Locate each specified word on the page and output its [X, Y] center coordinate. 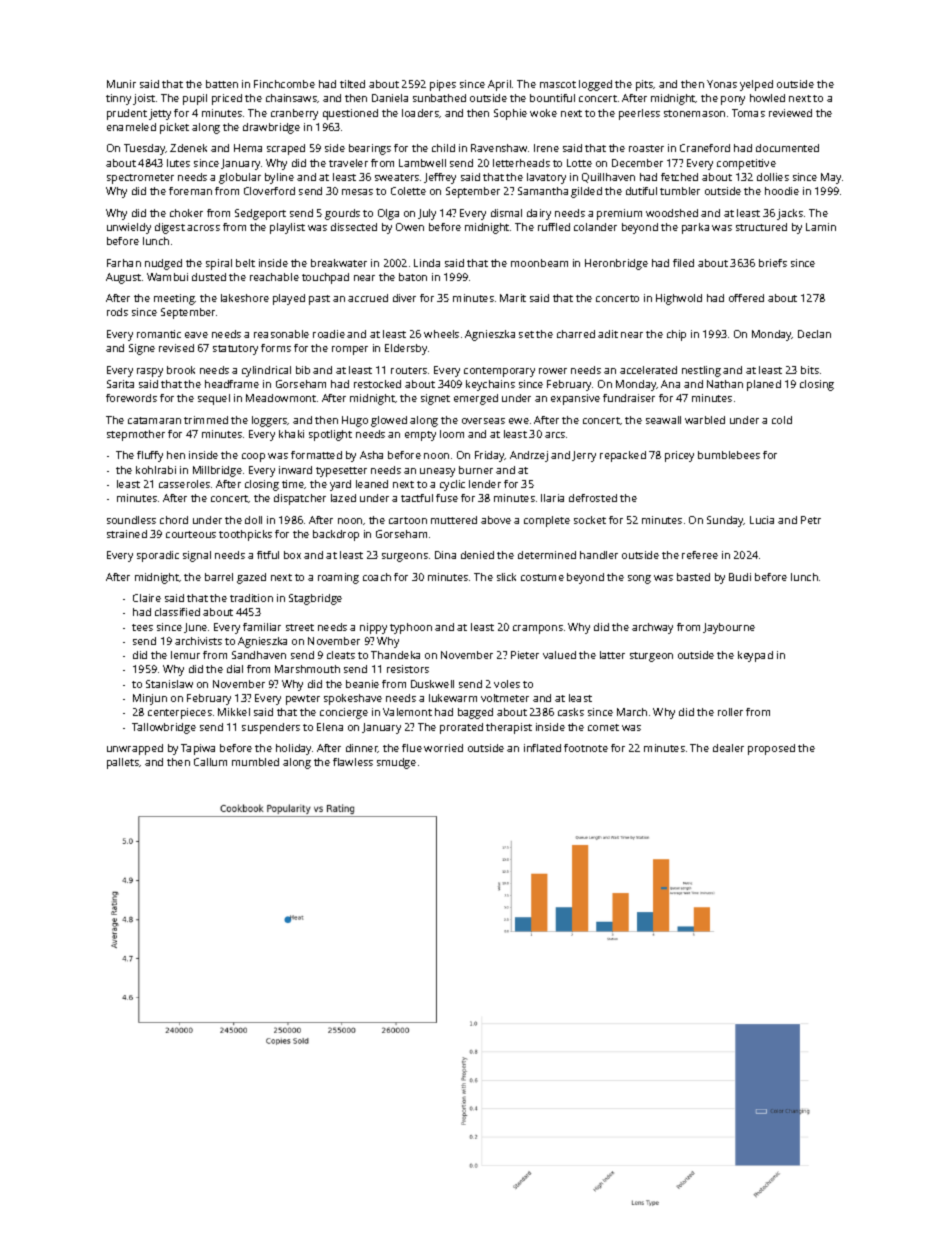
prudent [127, 114]
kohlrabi [156, 470]
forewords [131, 398]
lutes [178, 163]
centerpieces [180, 713]
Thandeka [395, 655]
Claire [147, 598]
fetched [679, 177]
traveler [348, 163]
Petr [811, 520]
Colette [408, 191]
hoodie [782, 191]
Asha [371, 455]
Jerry [584, 456]
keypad [755, 656]
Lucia [762, 520]
